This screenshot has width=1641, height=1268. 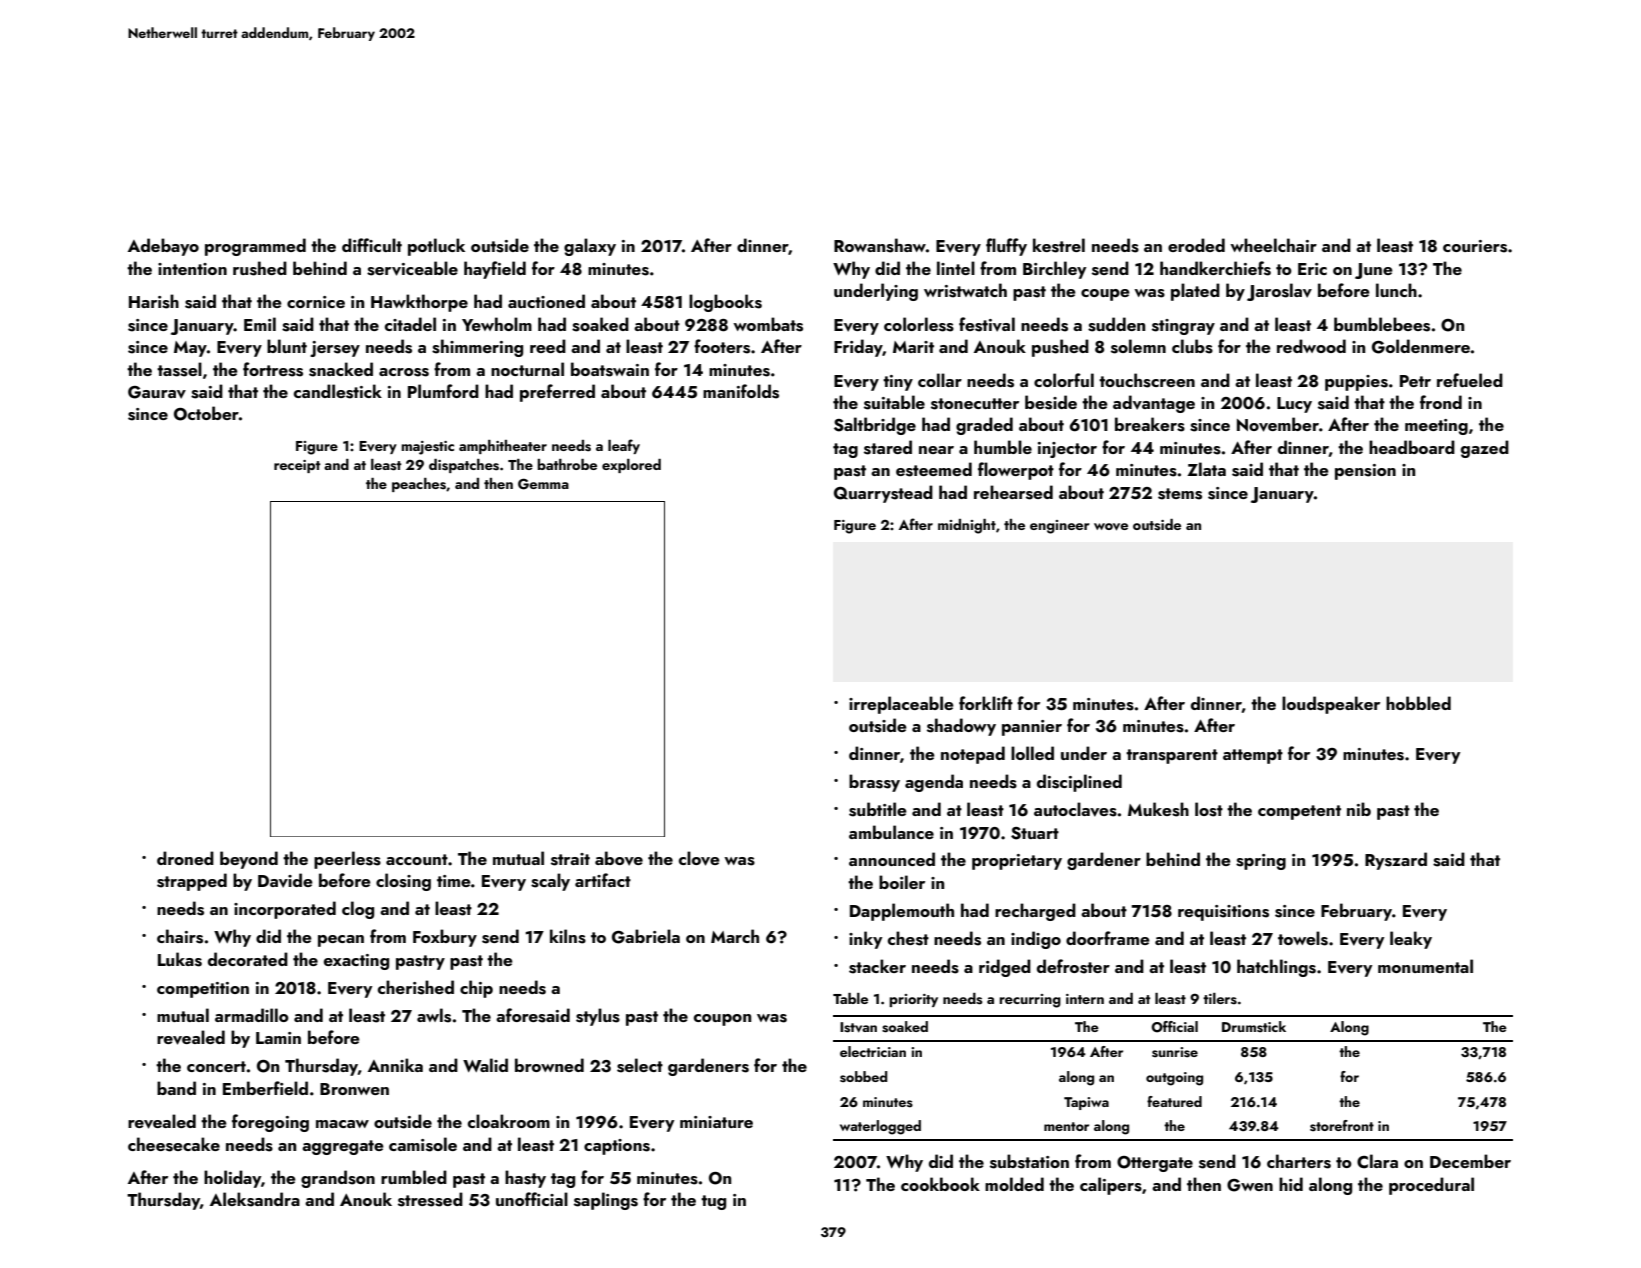 I want to click on Eric, so click(x=1312, y=269).
